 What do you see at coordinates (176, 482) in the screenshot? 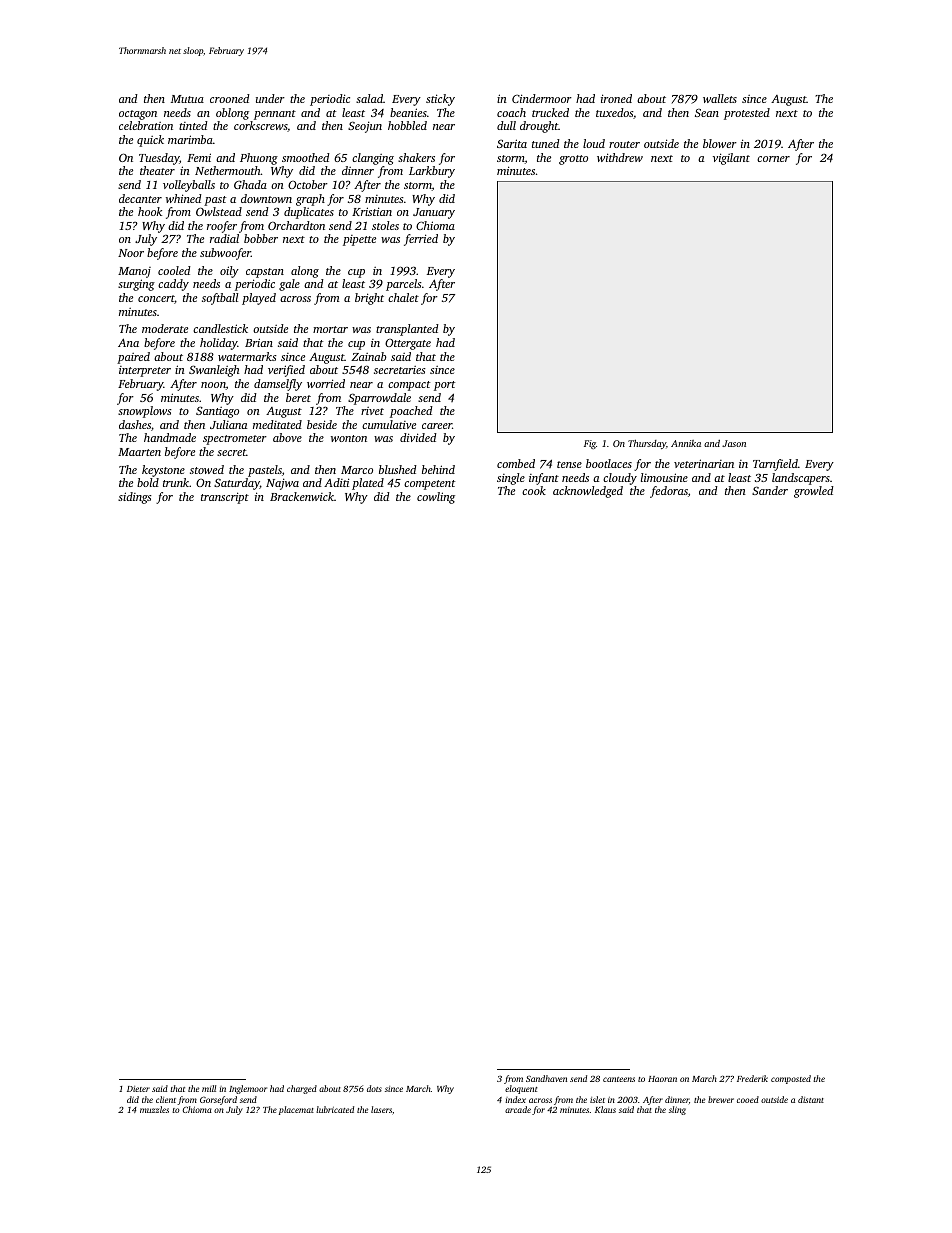
I see `trunk` at bounding box center [176, 482].
